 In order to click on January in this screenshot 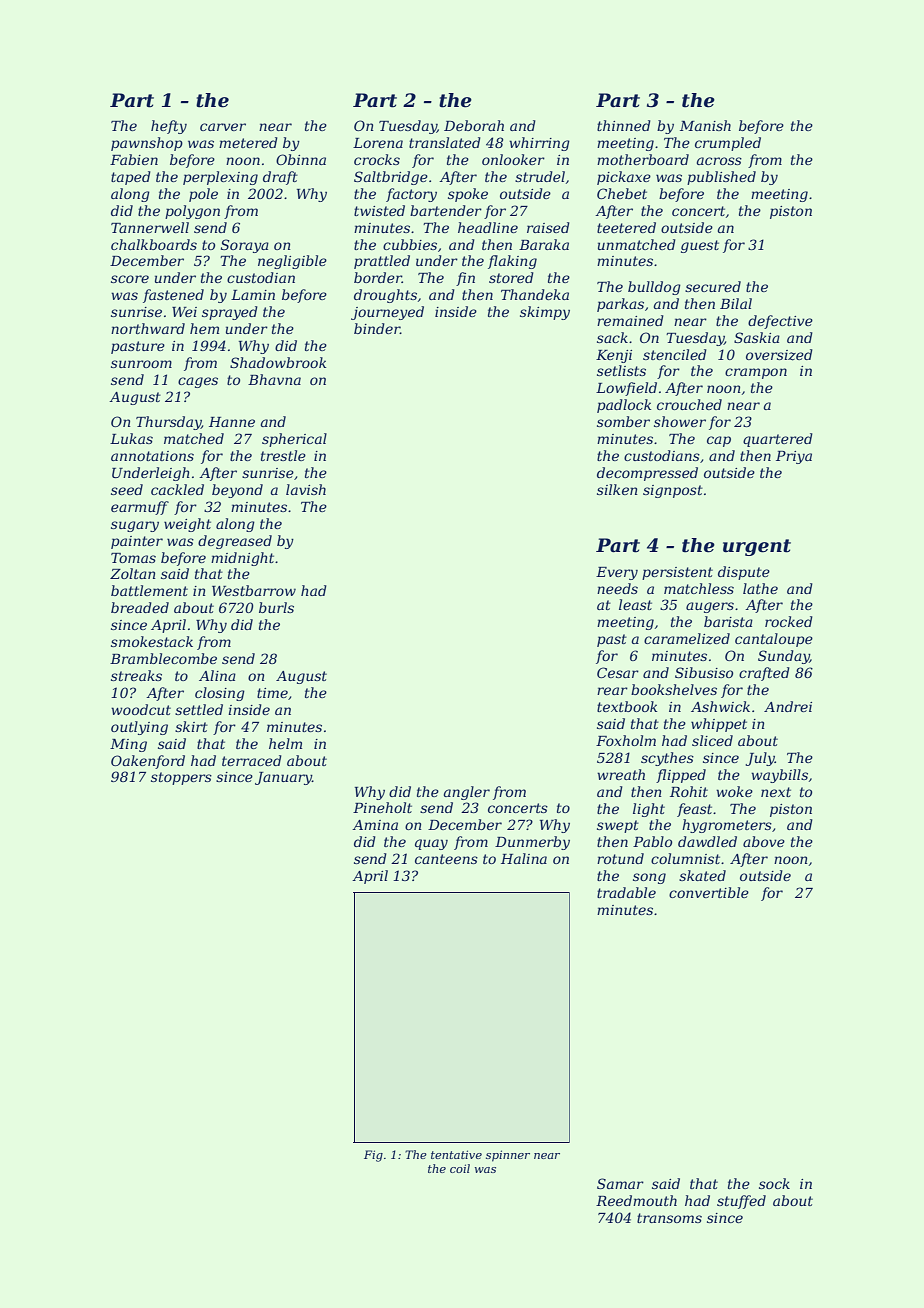, I will do `click(283, 778)`.
